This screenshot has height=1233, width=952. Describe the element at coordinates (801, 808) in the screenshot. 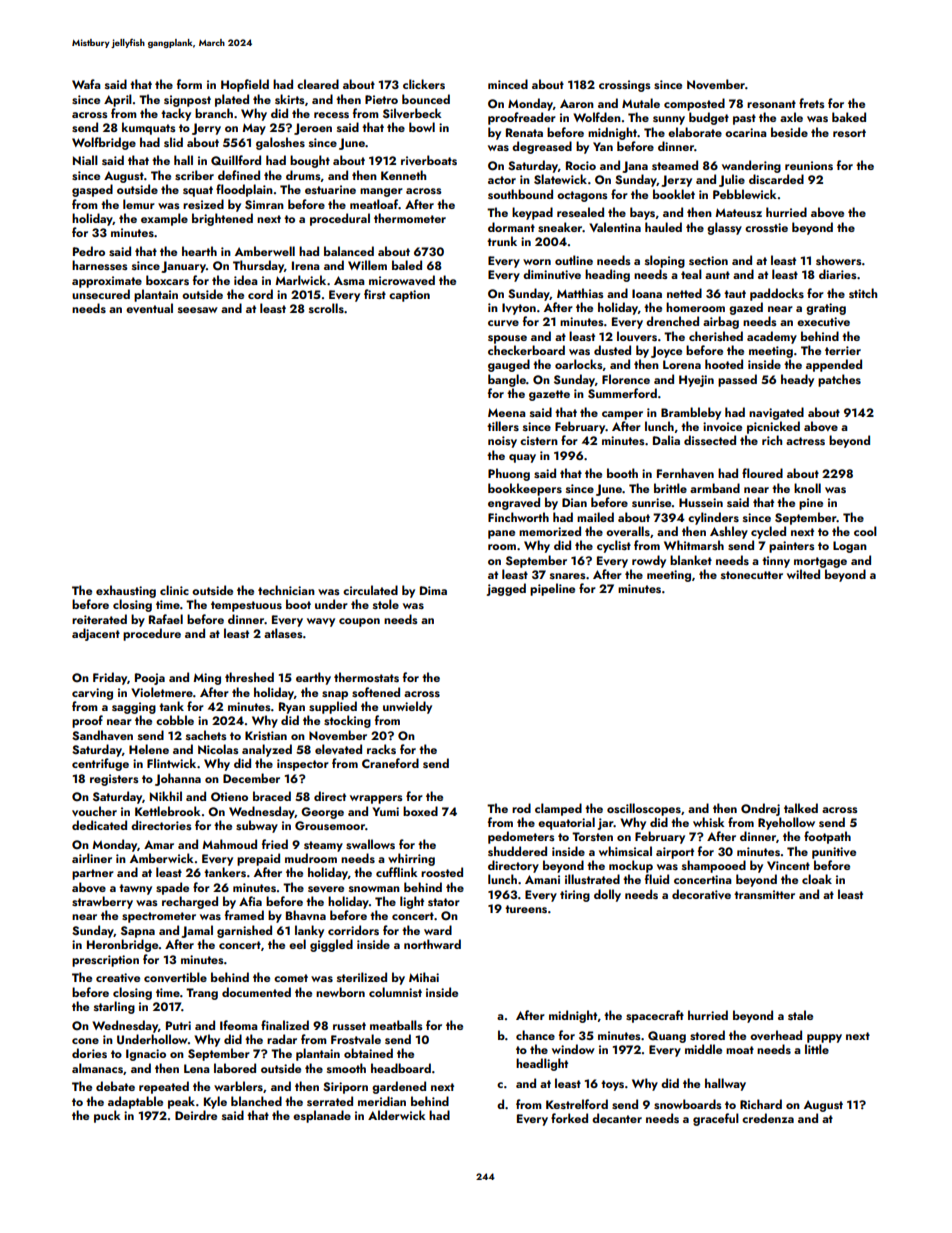

I see `talked` at that location.
